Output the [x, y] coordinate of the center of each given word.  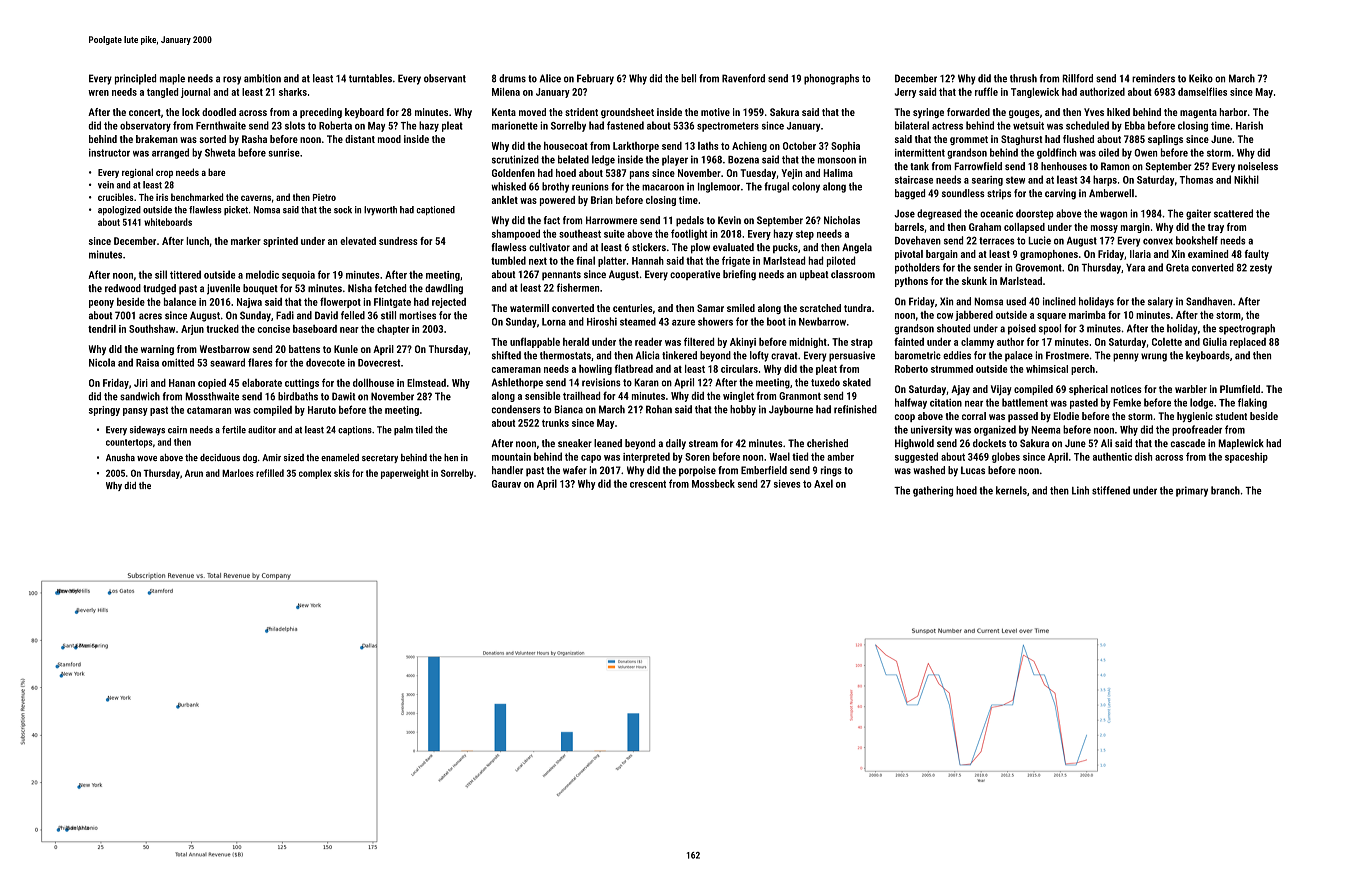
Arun [194, 473]
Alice [550, 78]
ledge [603, 160]
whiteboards [168, 222]
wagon [1113, 215]
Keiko [1201, 78]
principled [135, 79]
